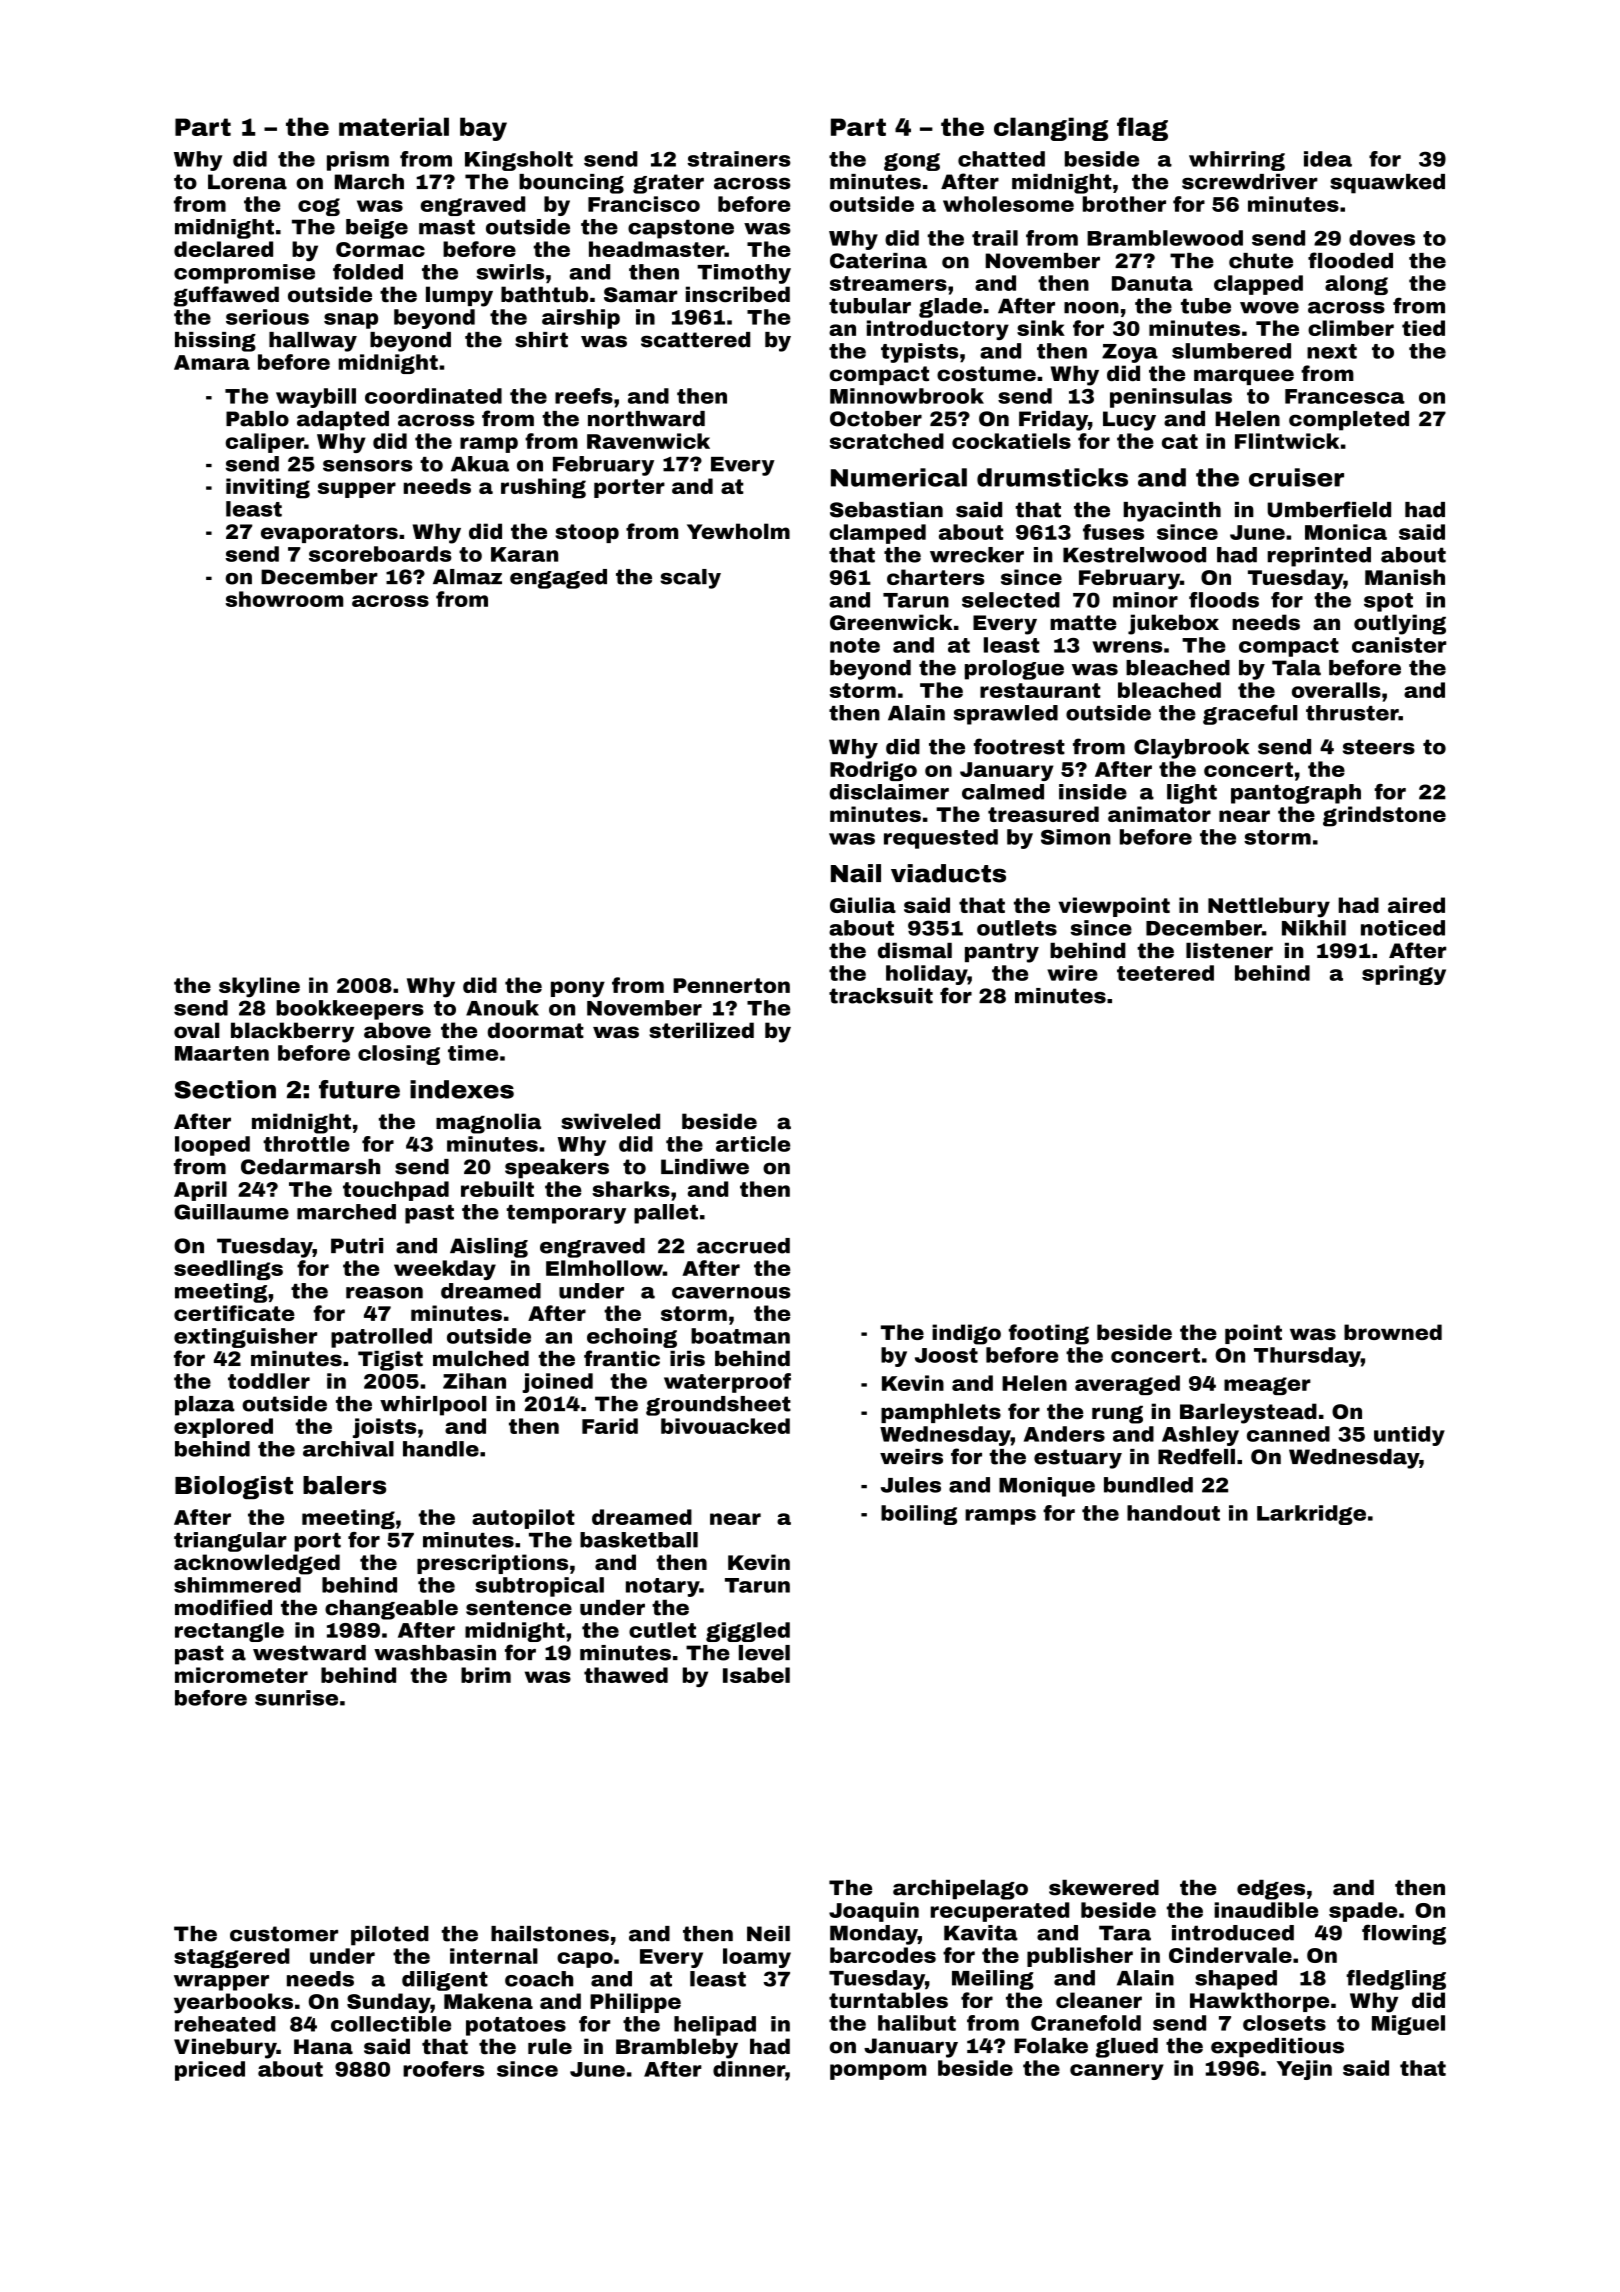 Image resolution: width=1620 pixels, height=2292 pixels. I want to click on spade, so click(1363, 1912).
